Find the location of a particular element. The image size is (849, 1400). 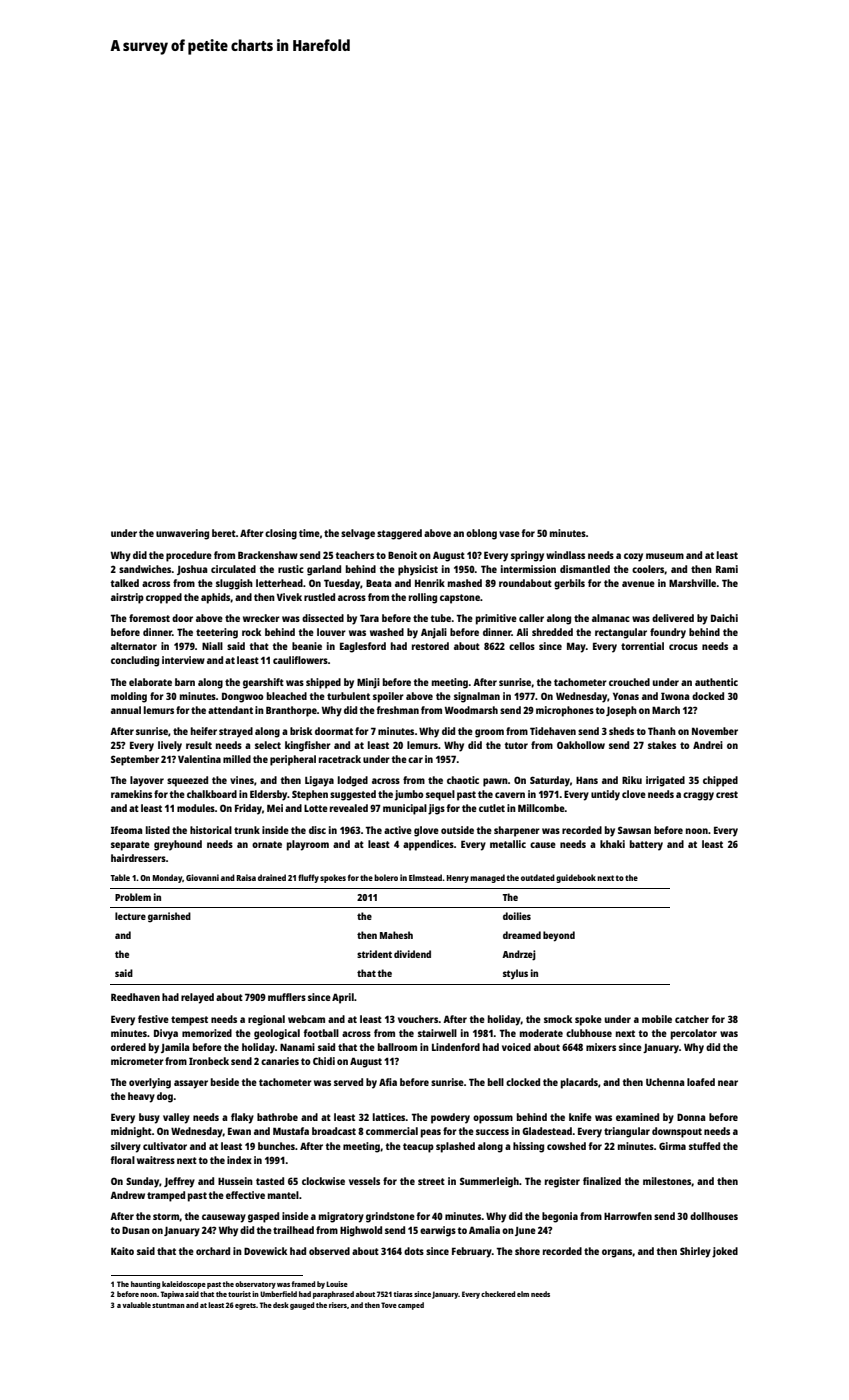

valuable is located at coordinates (136, 1305).
